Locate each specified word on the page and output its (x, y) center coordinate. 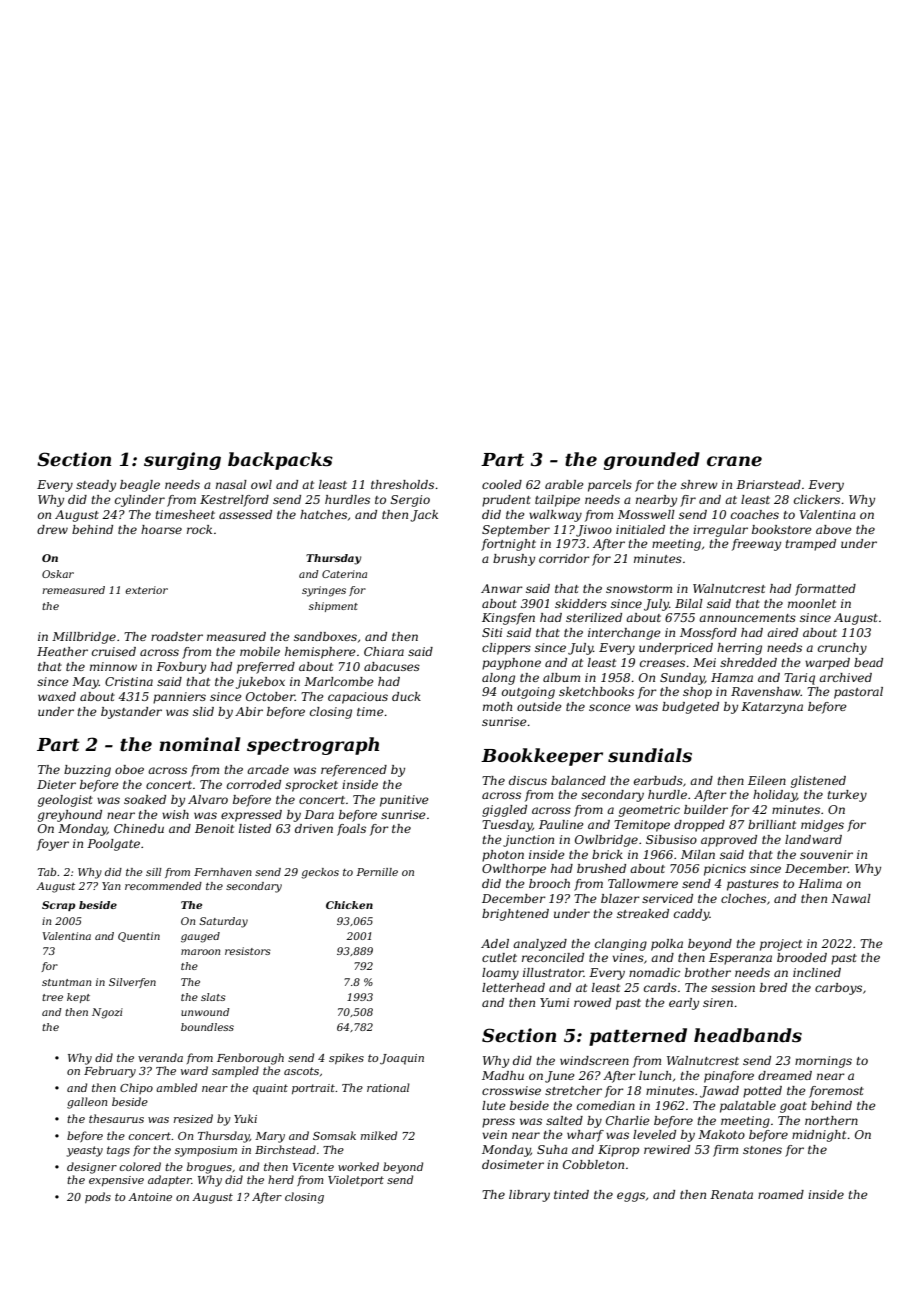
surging (182, 461)
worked (358, 1166)
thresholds (402, 484)
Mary (270, 1137)
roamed (781, 1194)
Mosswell (646, 514)
